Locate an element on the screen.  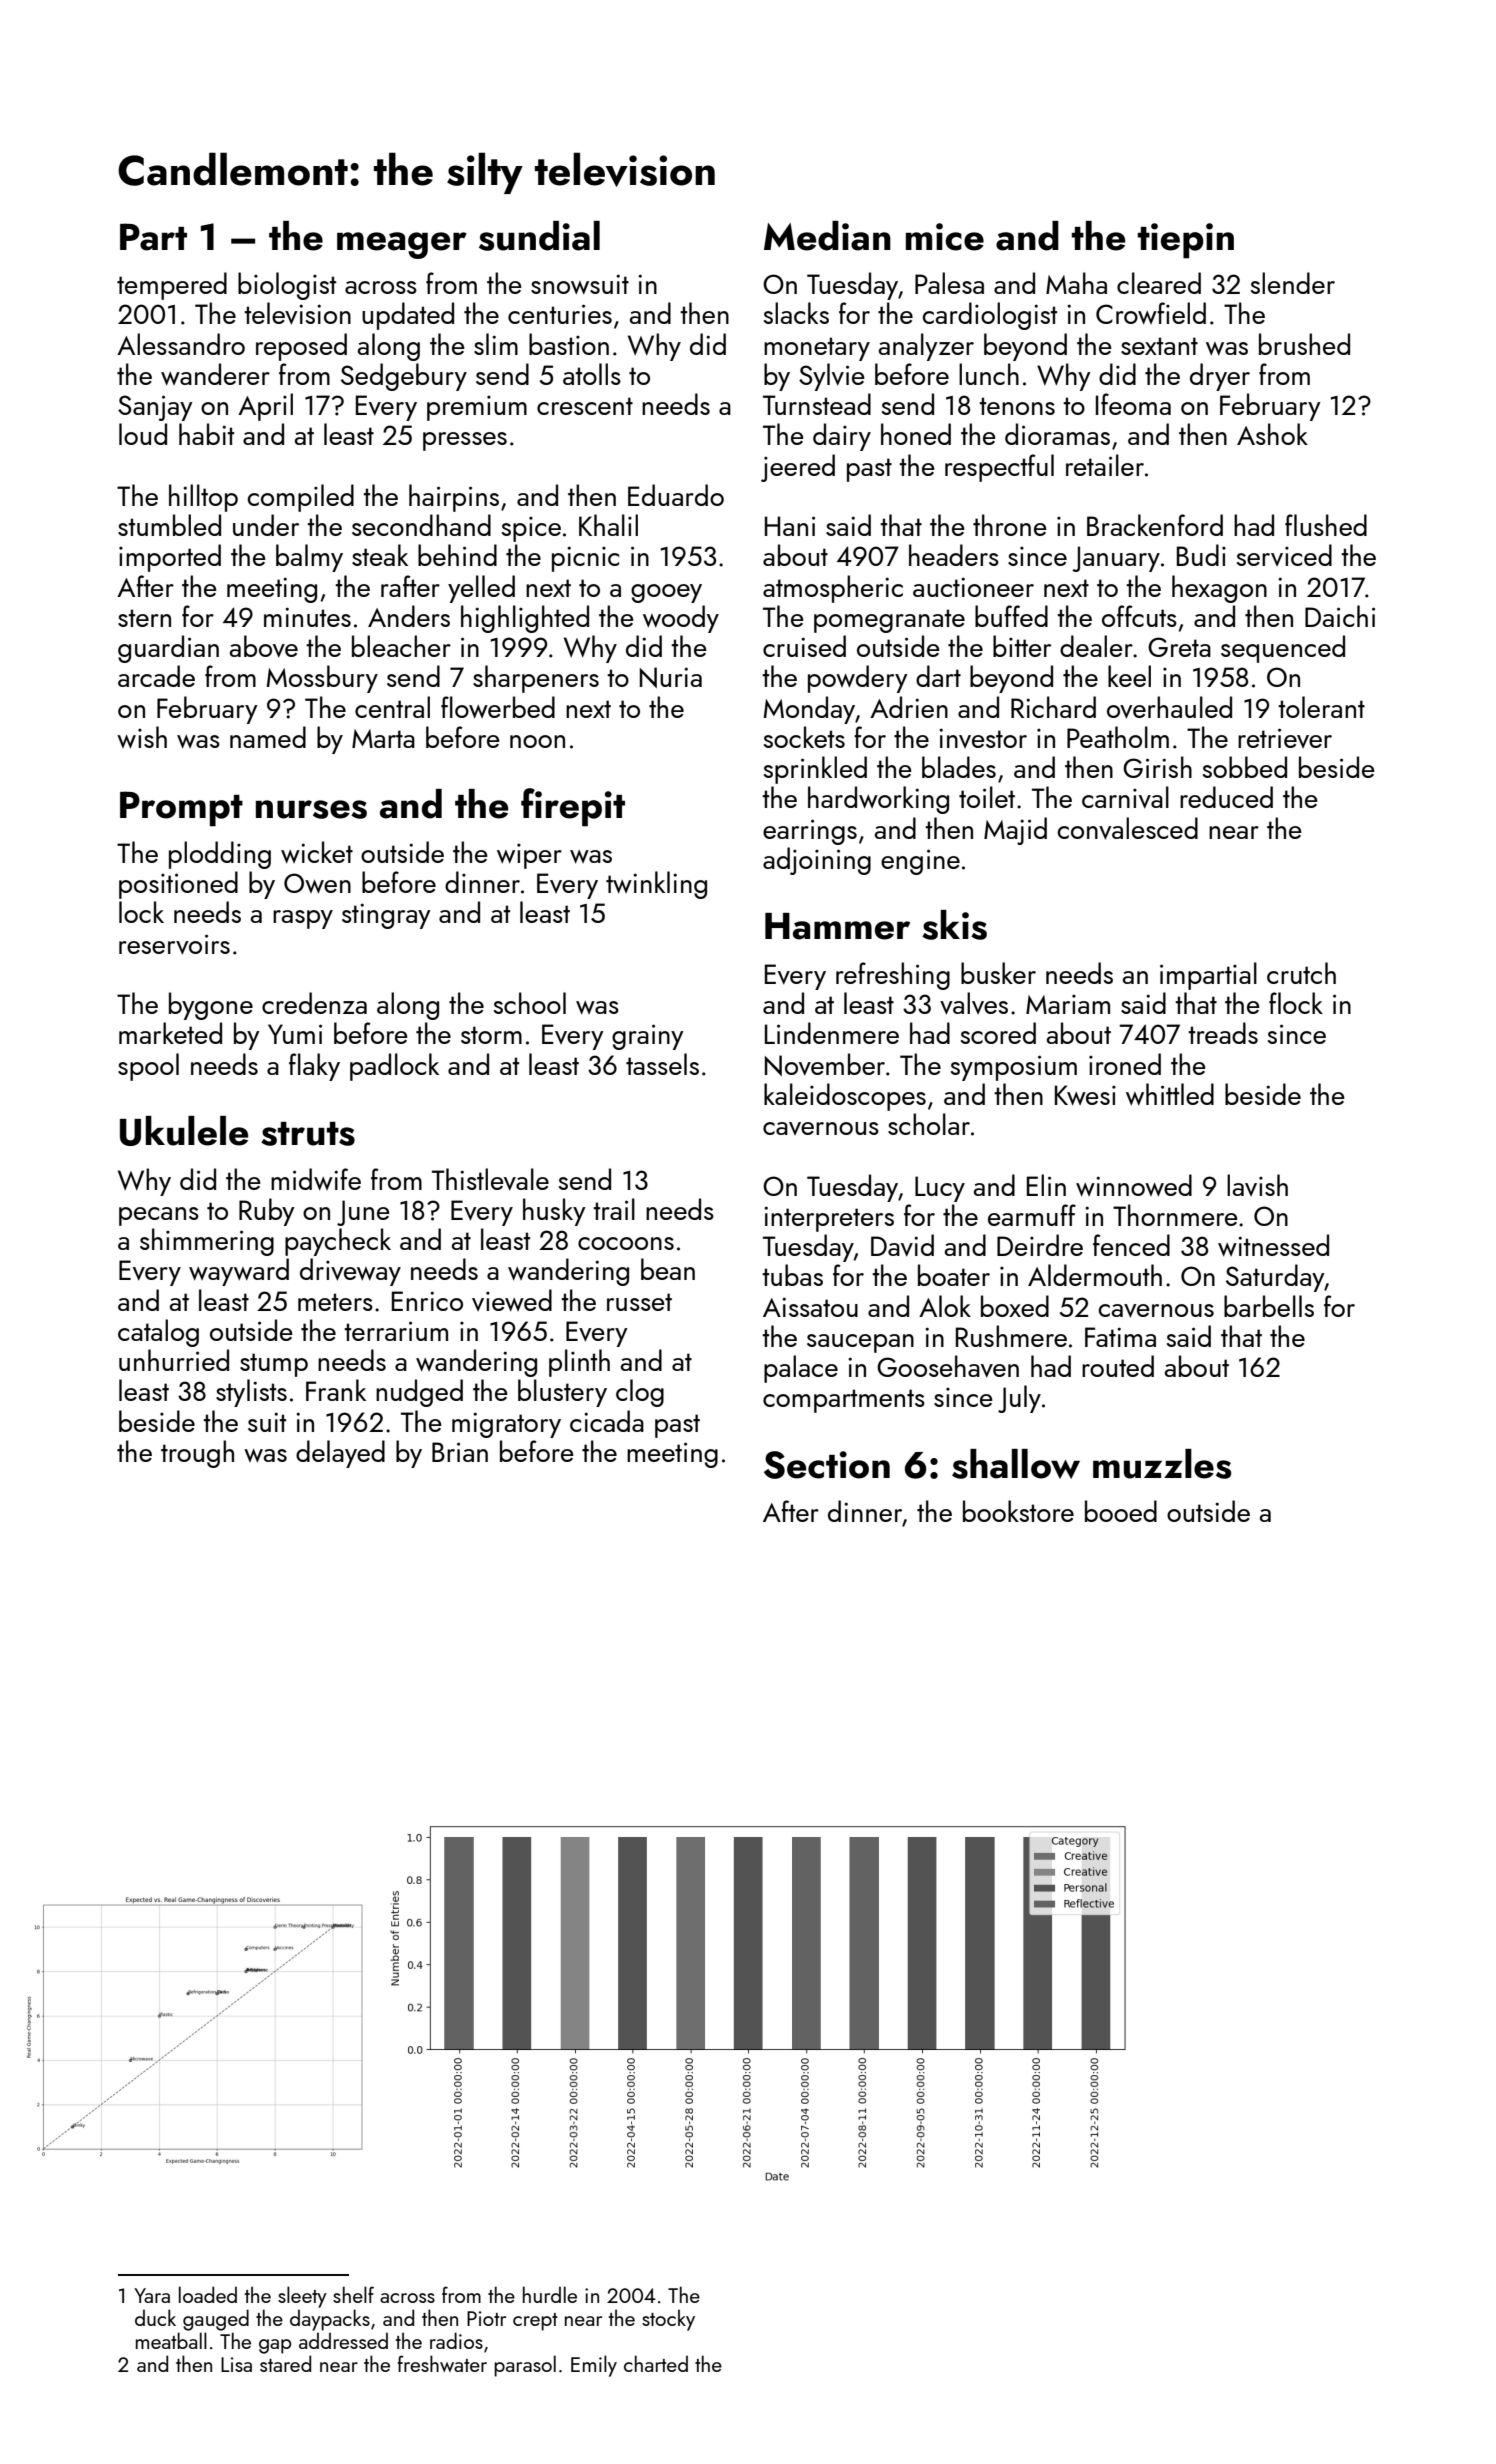
muzzles is located at coordinates (1162, 1464).
